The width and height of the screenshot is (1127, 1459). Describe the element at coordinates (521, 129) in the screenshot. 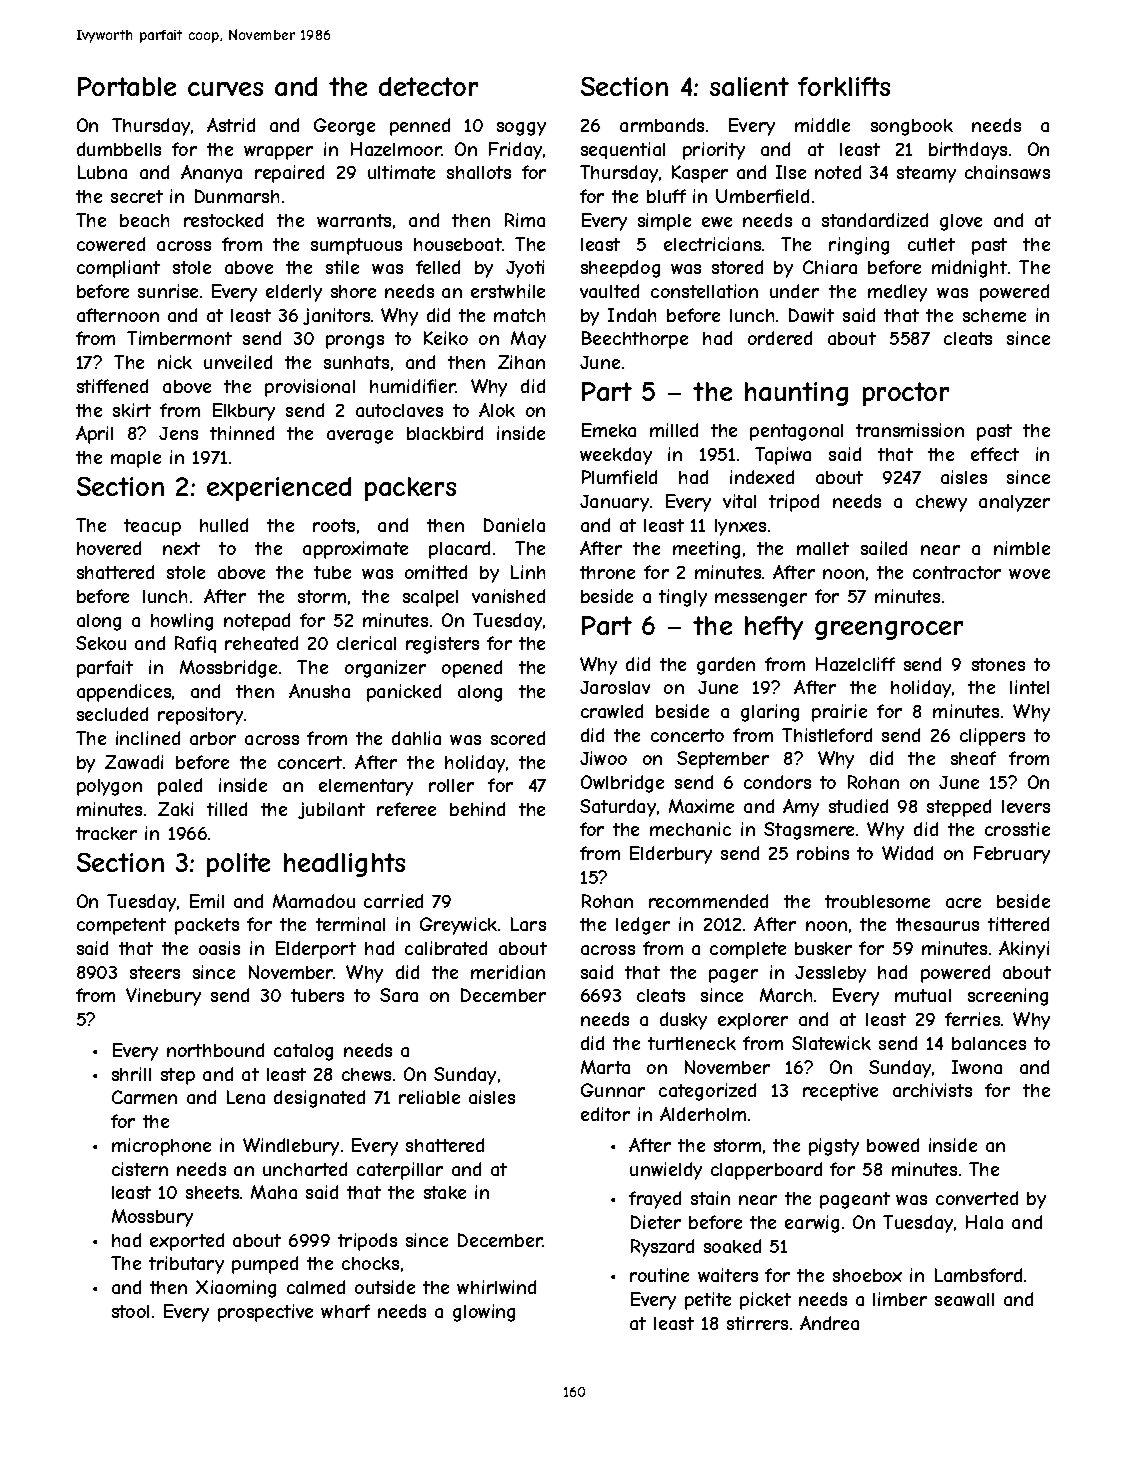

I see `soggy` at that location.
